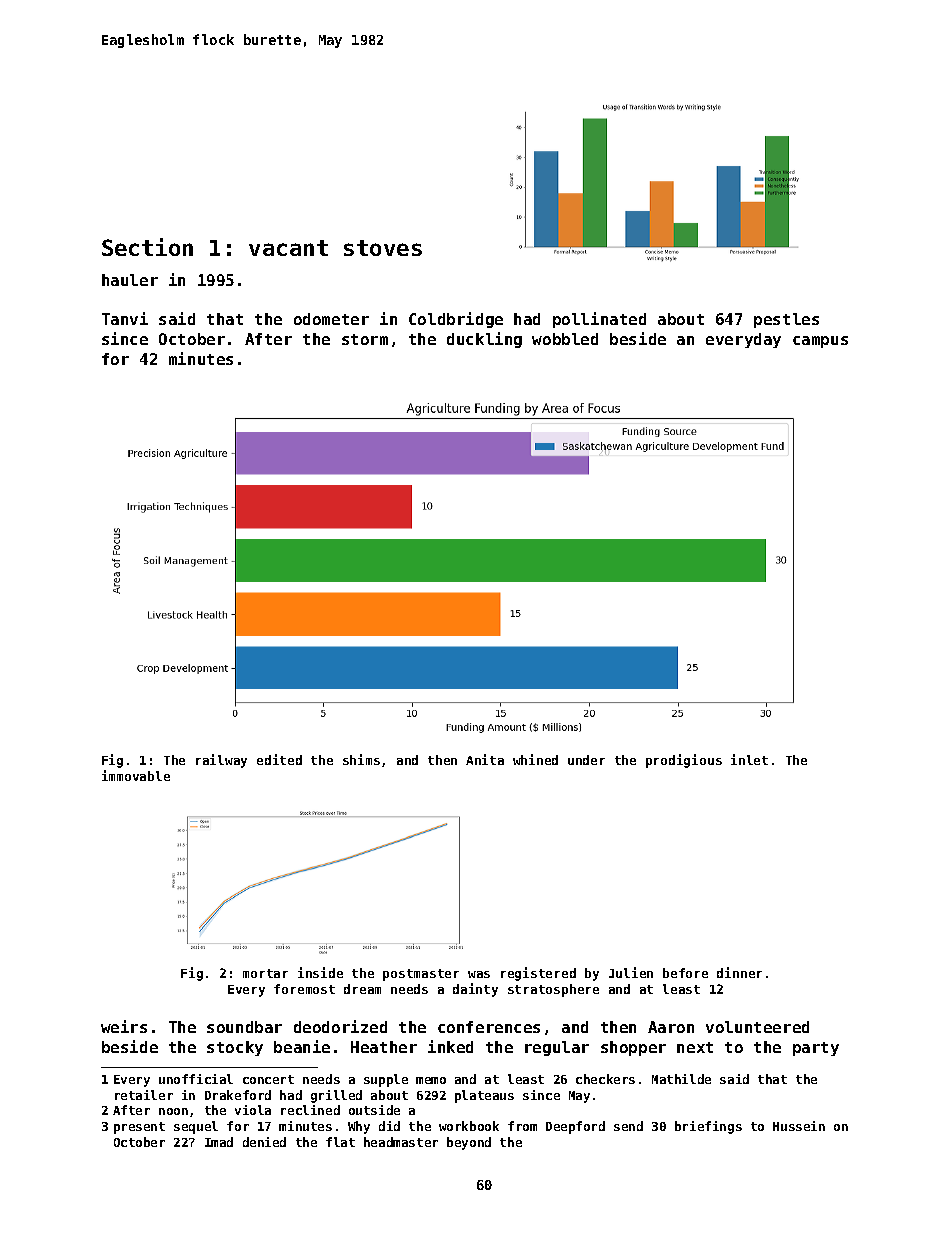 This screenshot has height=1233, width=952. Describe the element at coordinates (485, 759) in the screenshot. I see `Anita` at that location.
